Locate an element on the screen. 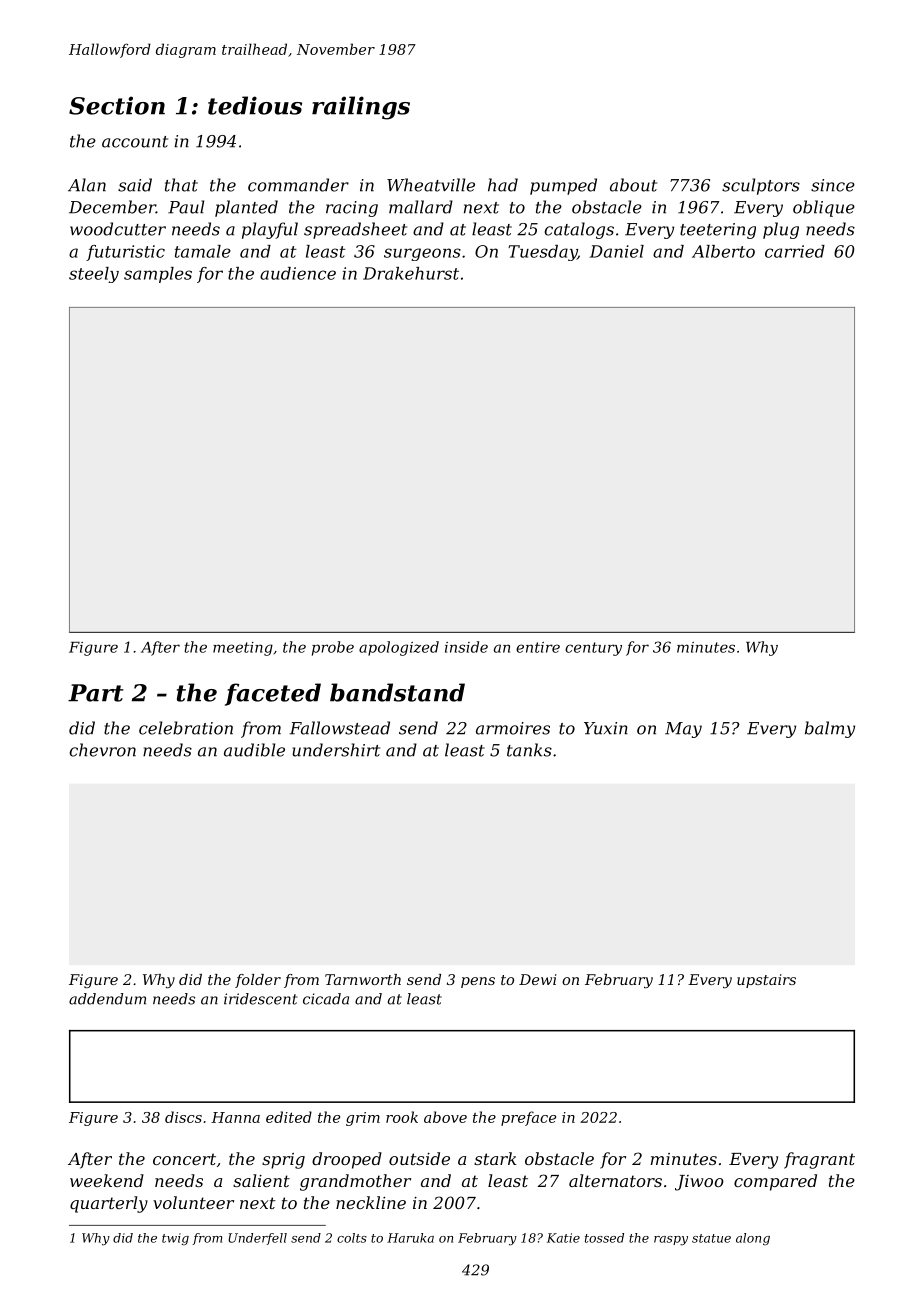 This screenshot has height=1308, width=924. pens is located at coordinates (478, 982).
